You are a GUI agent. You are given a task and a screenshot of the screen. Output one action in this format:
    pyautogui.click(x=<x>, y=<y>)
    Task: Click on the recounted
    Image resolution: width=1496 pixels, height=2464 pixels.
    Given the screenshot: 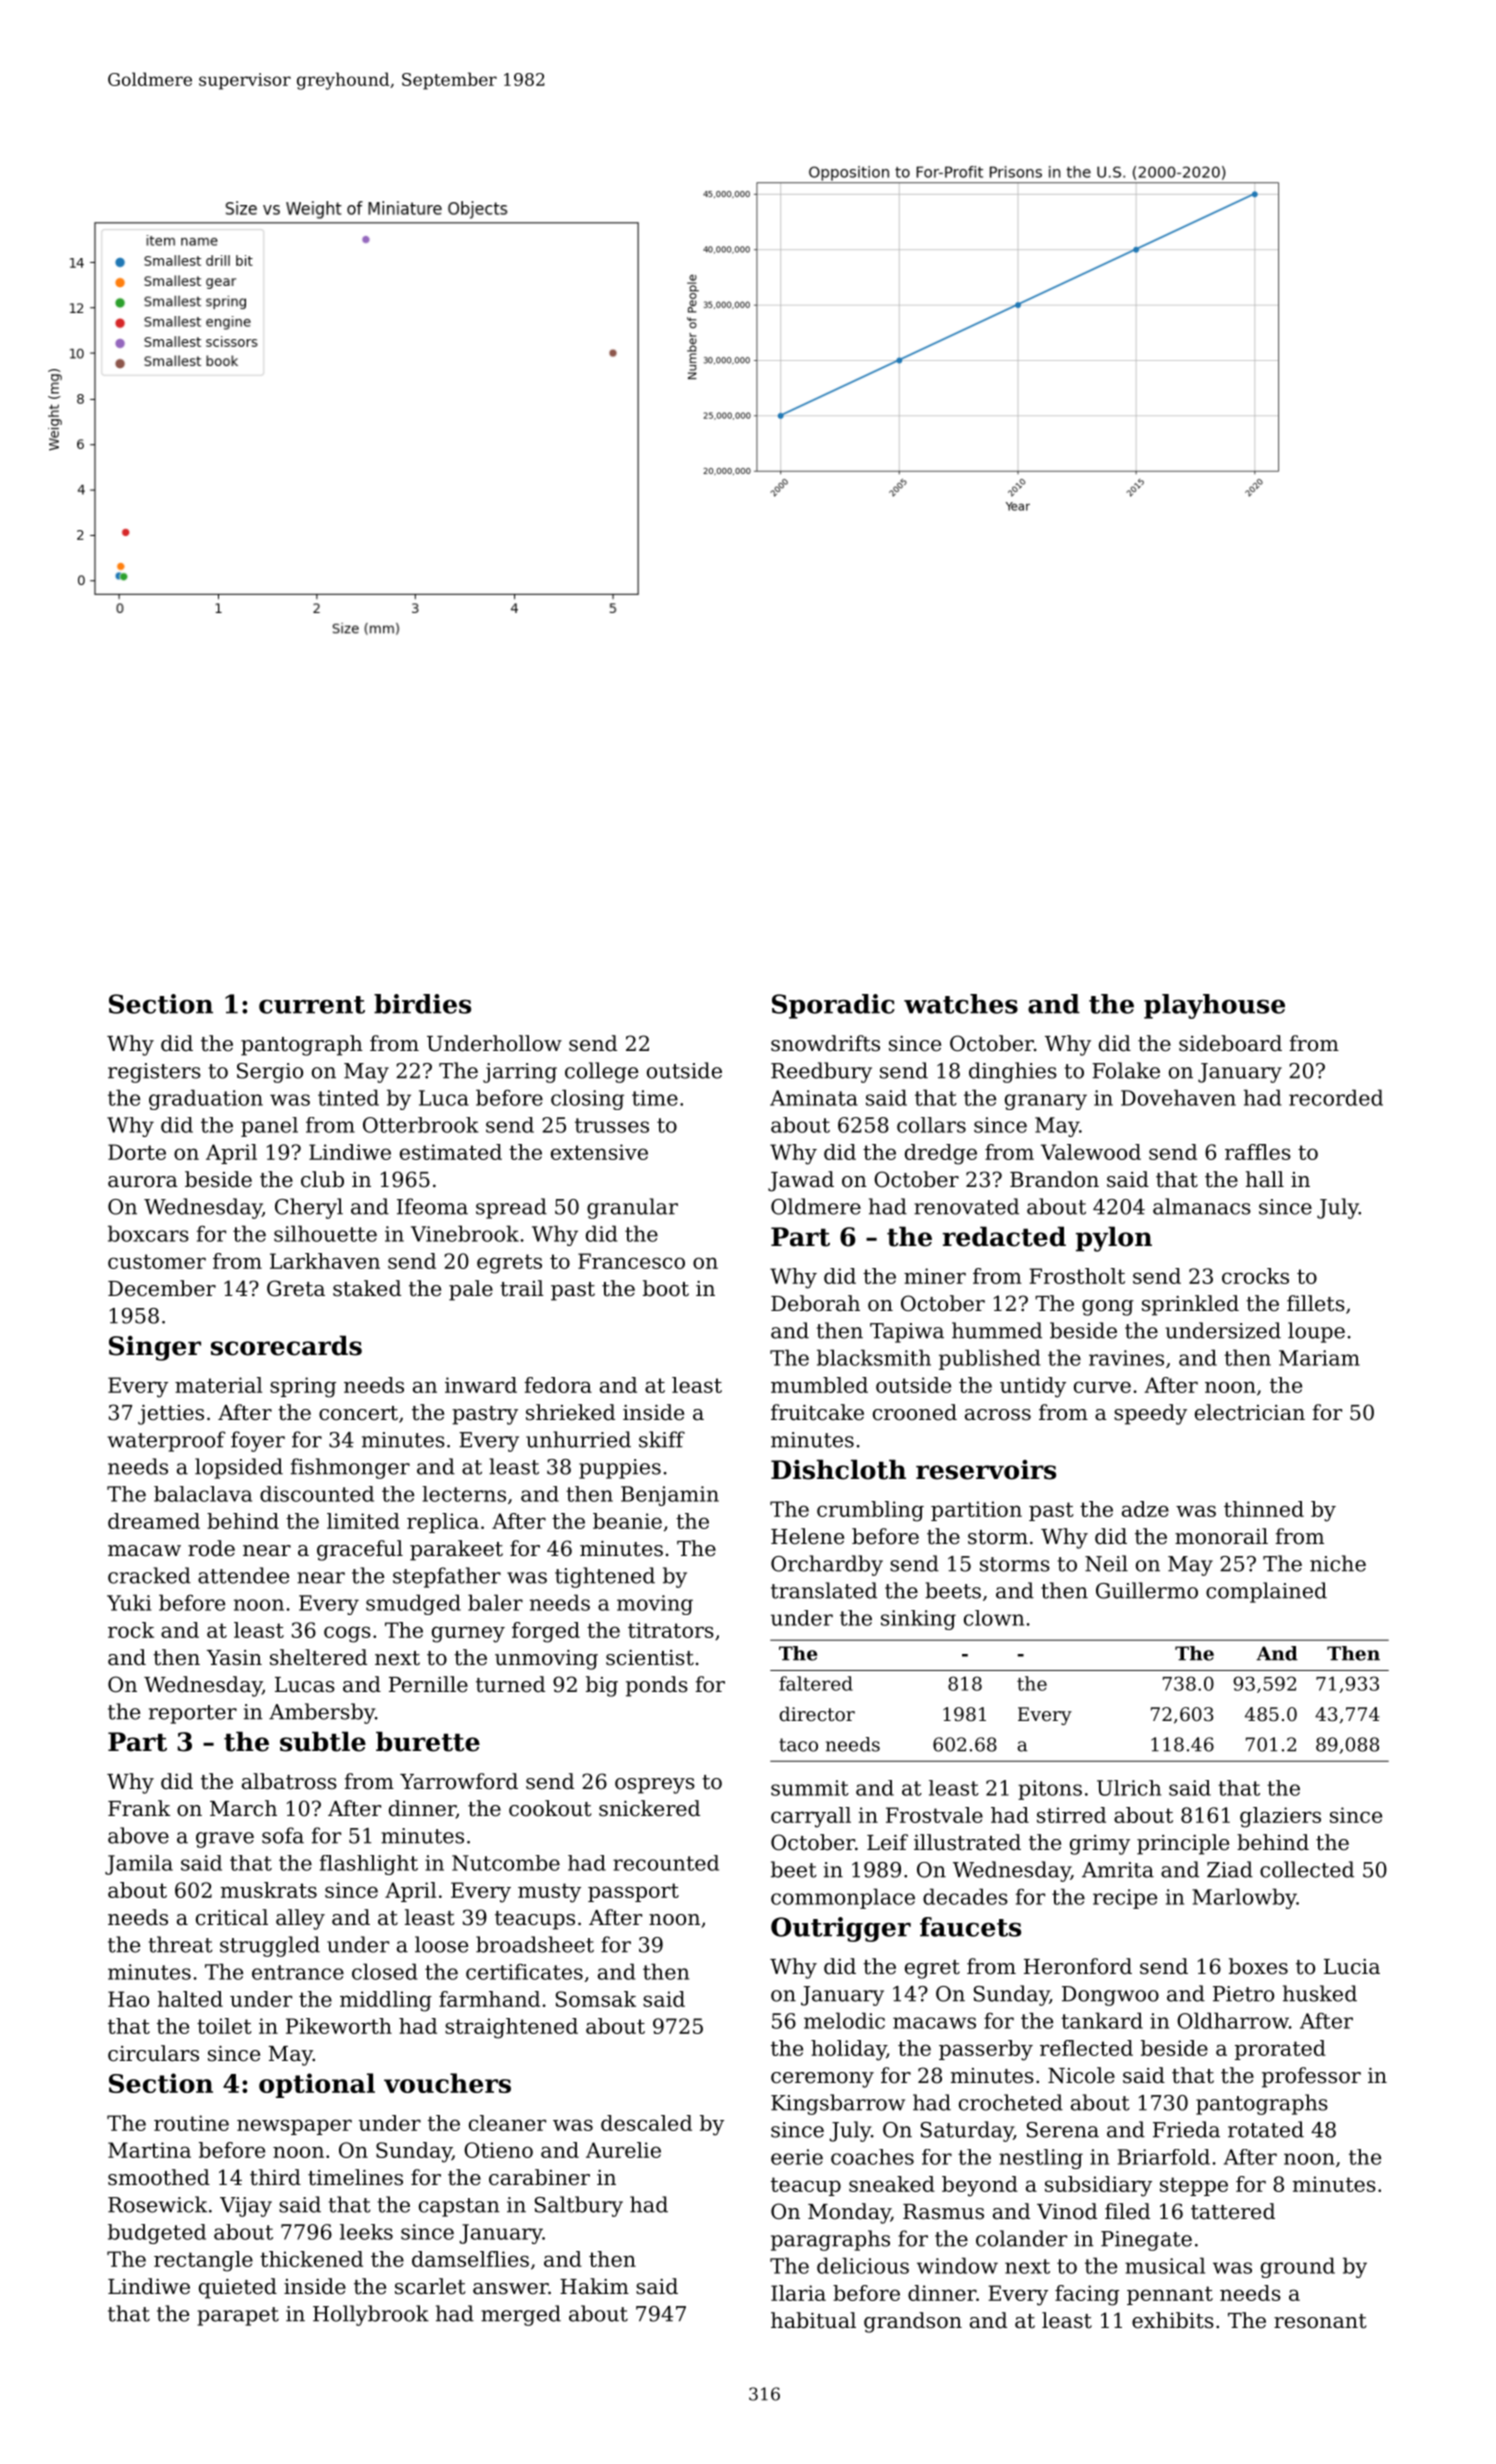 What is the action you would take?
    pyautogui.click(x=666, y=1863)
